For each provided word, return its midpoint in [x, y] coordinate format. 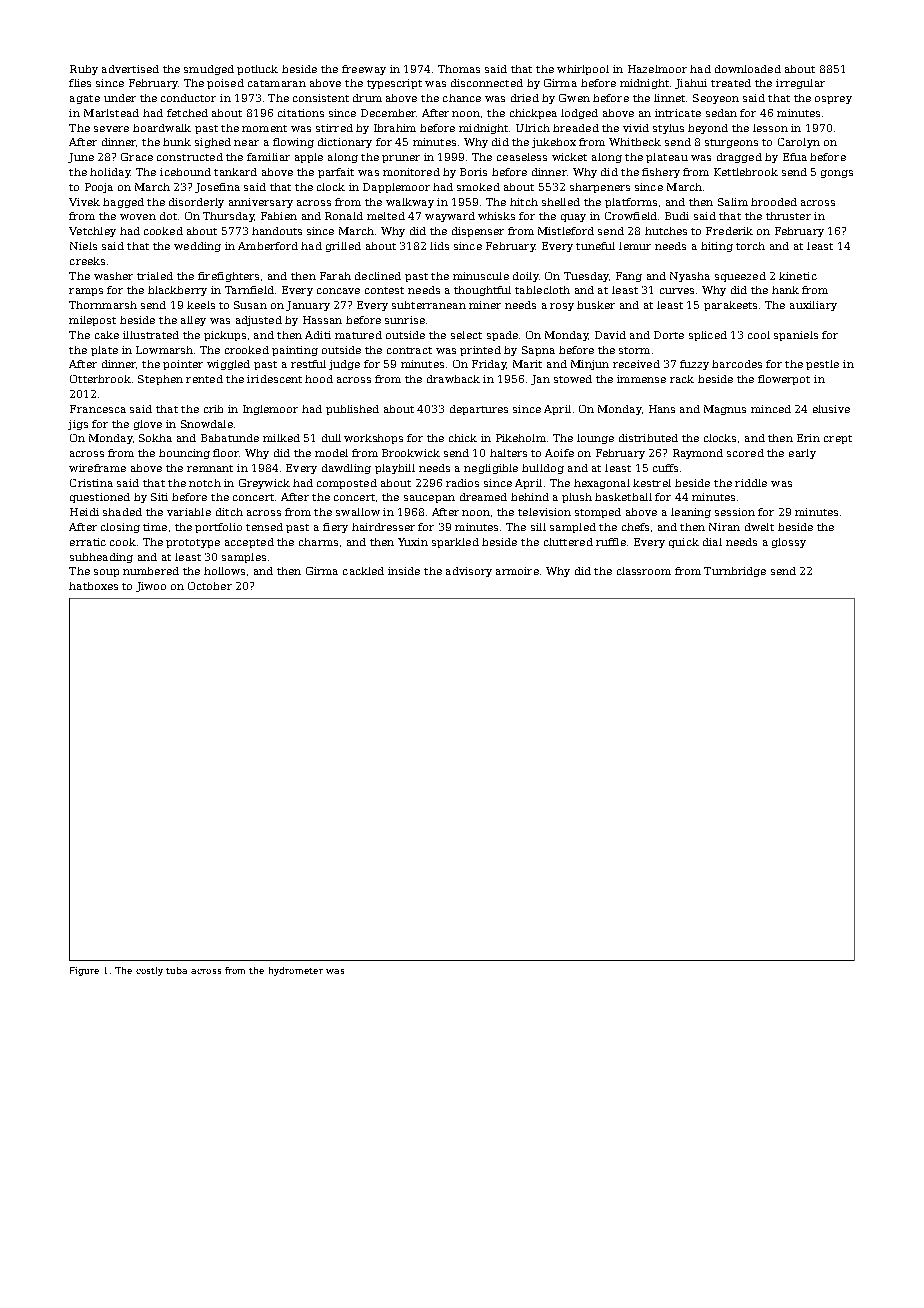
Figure [84, 971]
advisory [469, 572]
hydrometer [296, 971]
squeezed [740, 277]
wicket [569, 157]
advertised [130, 69]
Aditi [318, 335]
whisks [496, 216]
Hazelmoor [657, 69]
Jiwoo [151, 587]
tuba [176, 970]
